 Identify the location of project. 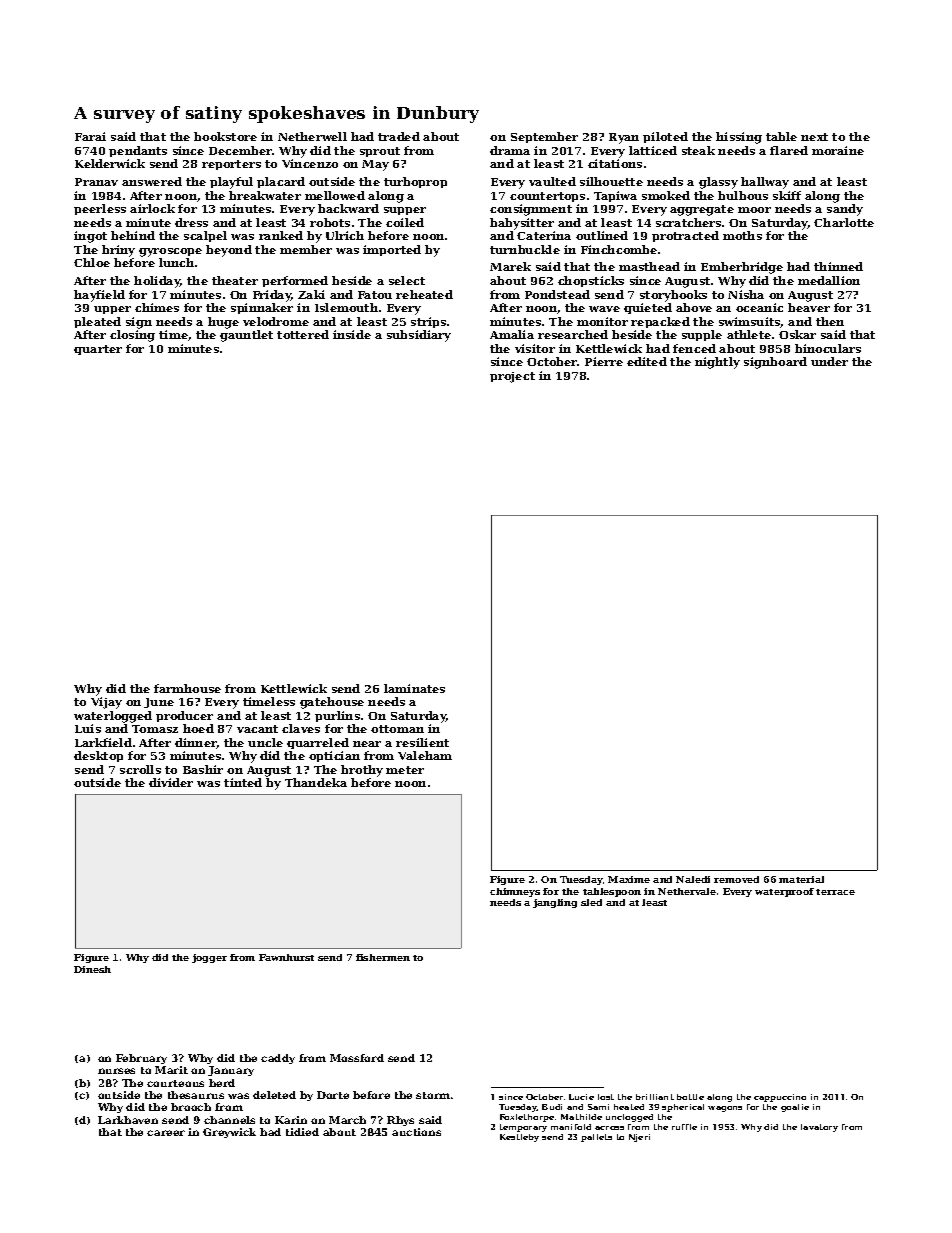
(512, 377).
